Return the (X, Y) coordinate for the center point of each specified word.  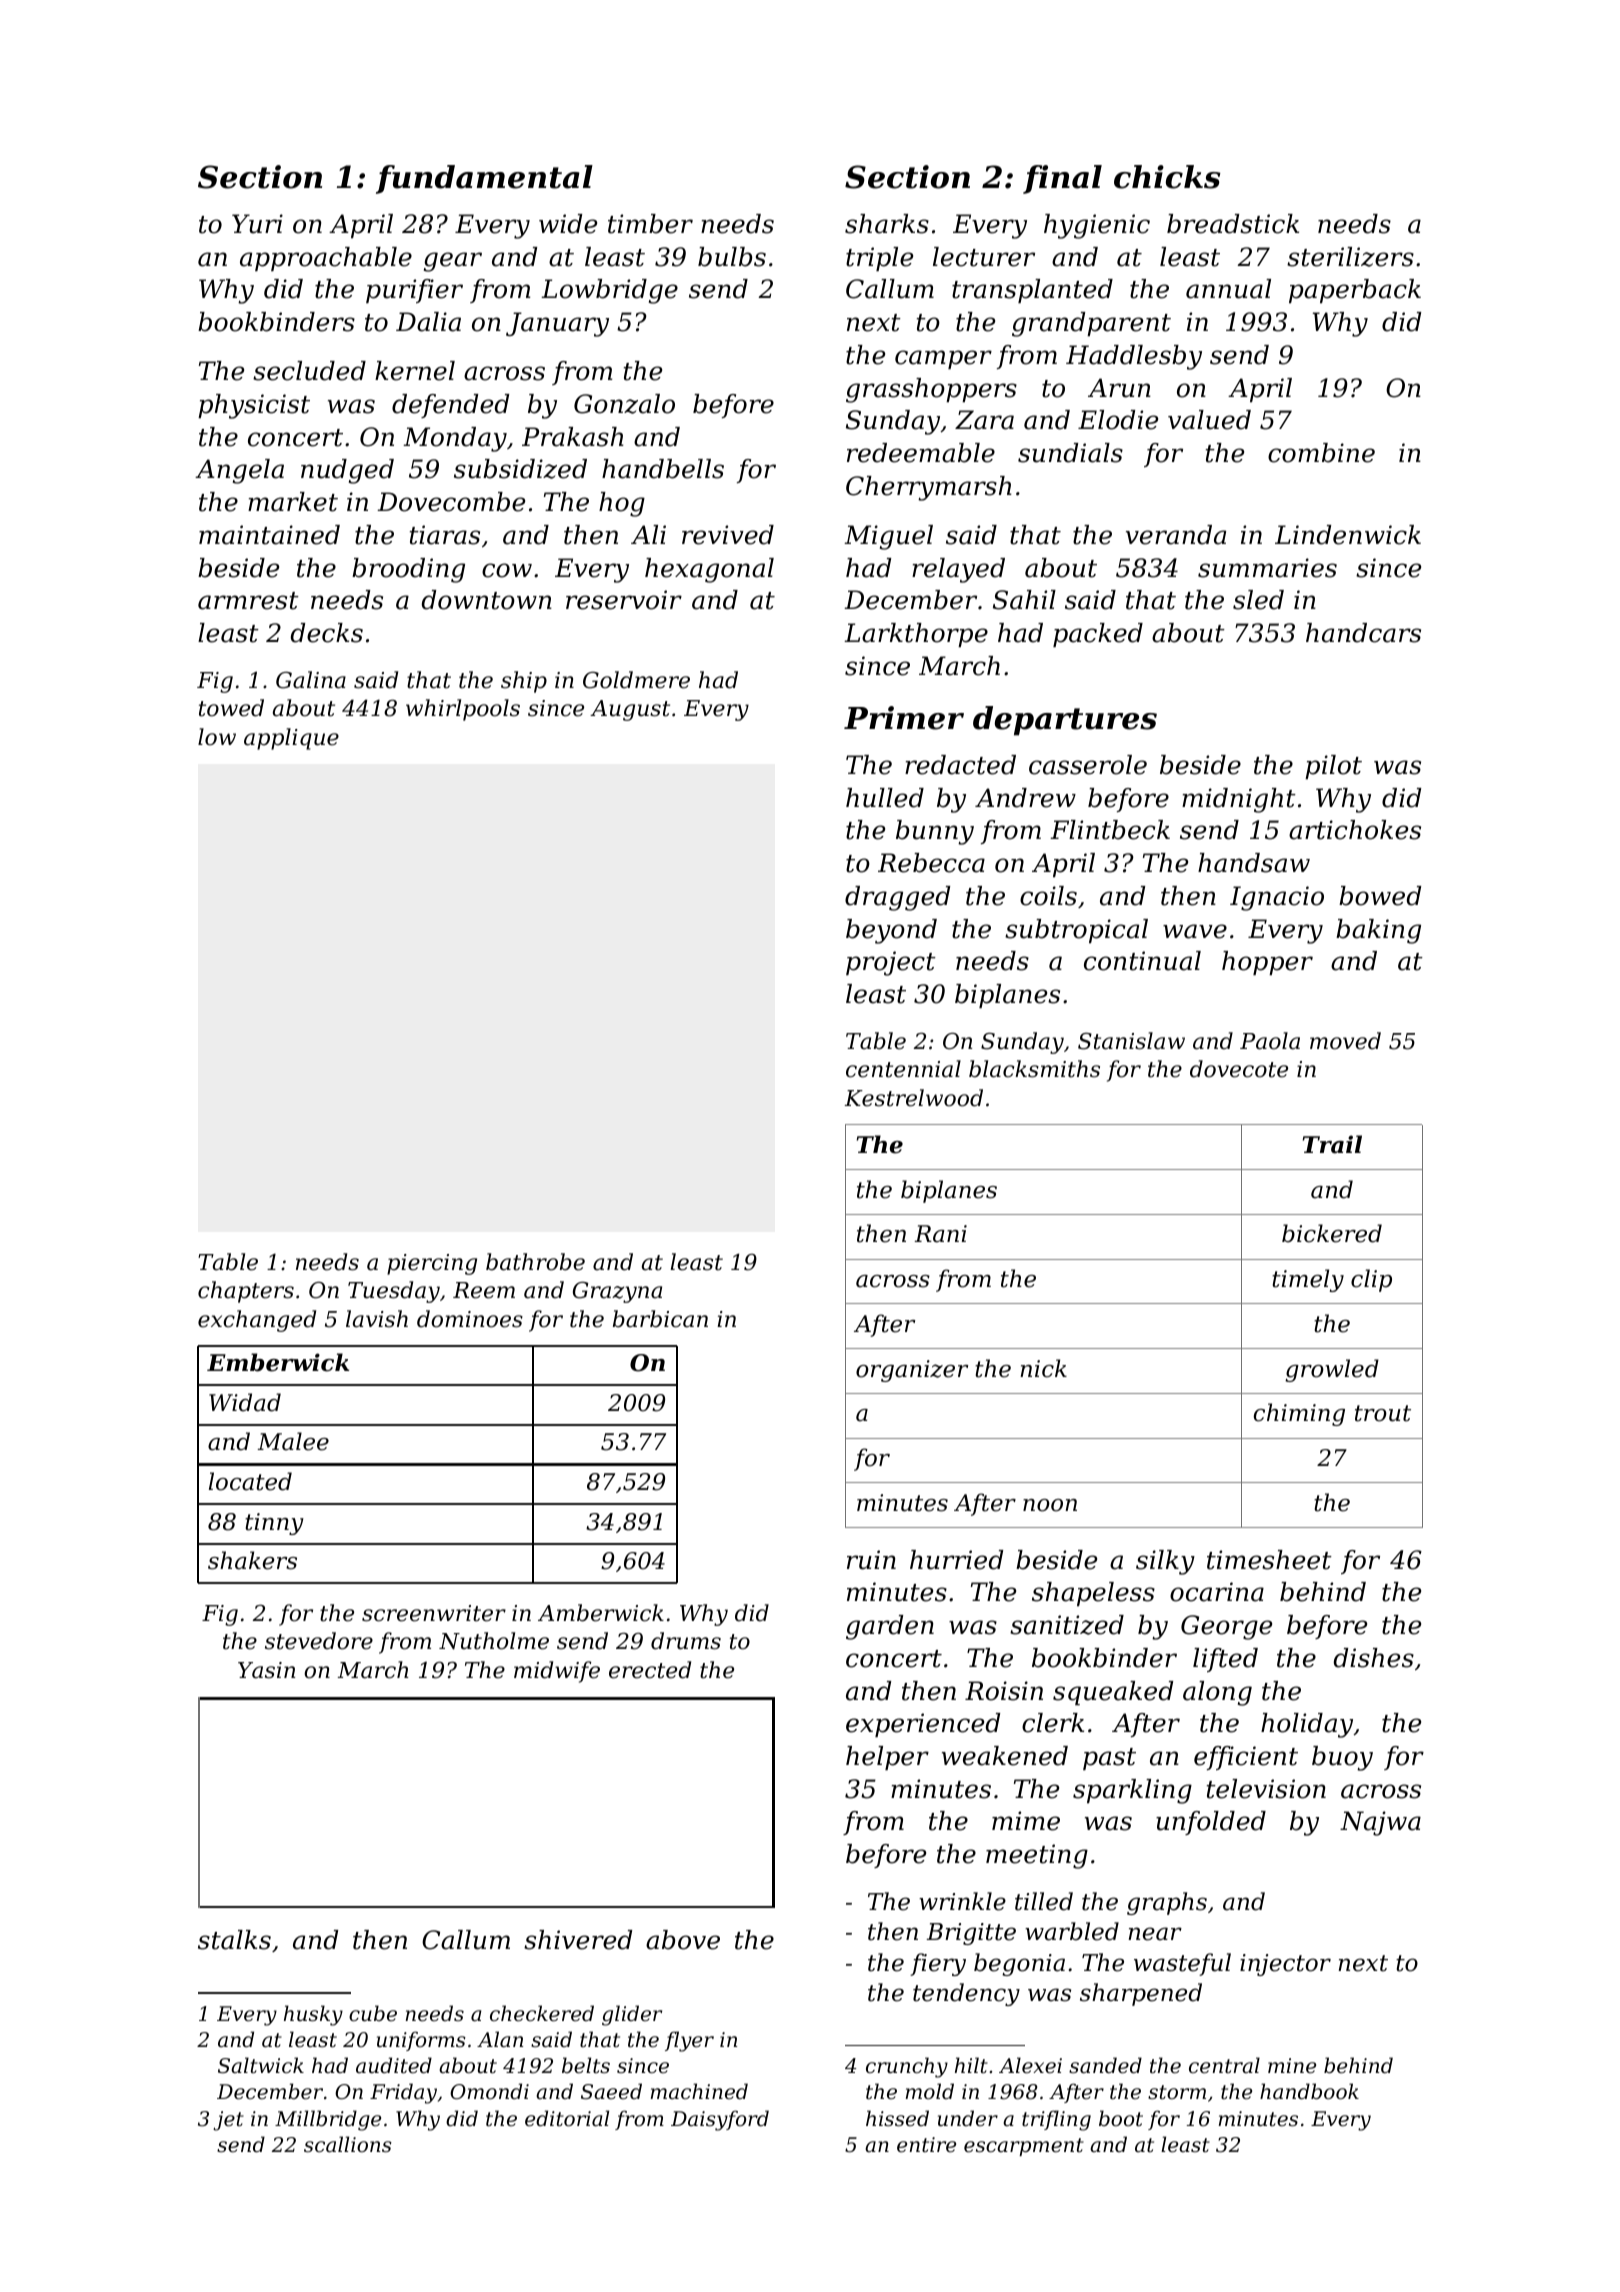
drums (686, 1641)
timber (650, 224)
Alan (500, 2039)
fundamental (484, 179)
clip (1371, 1280)
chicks (1167, 177)
